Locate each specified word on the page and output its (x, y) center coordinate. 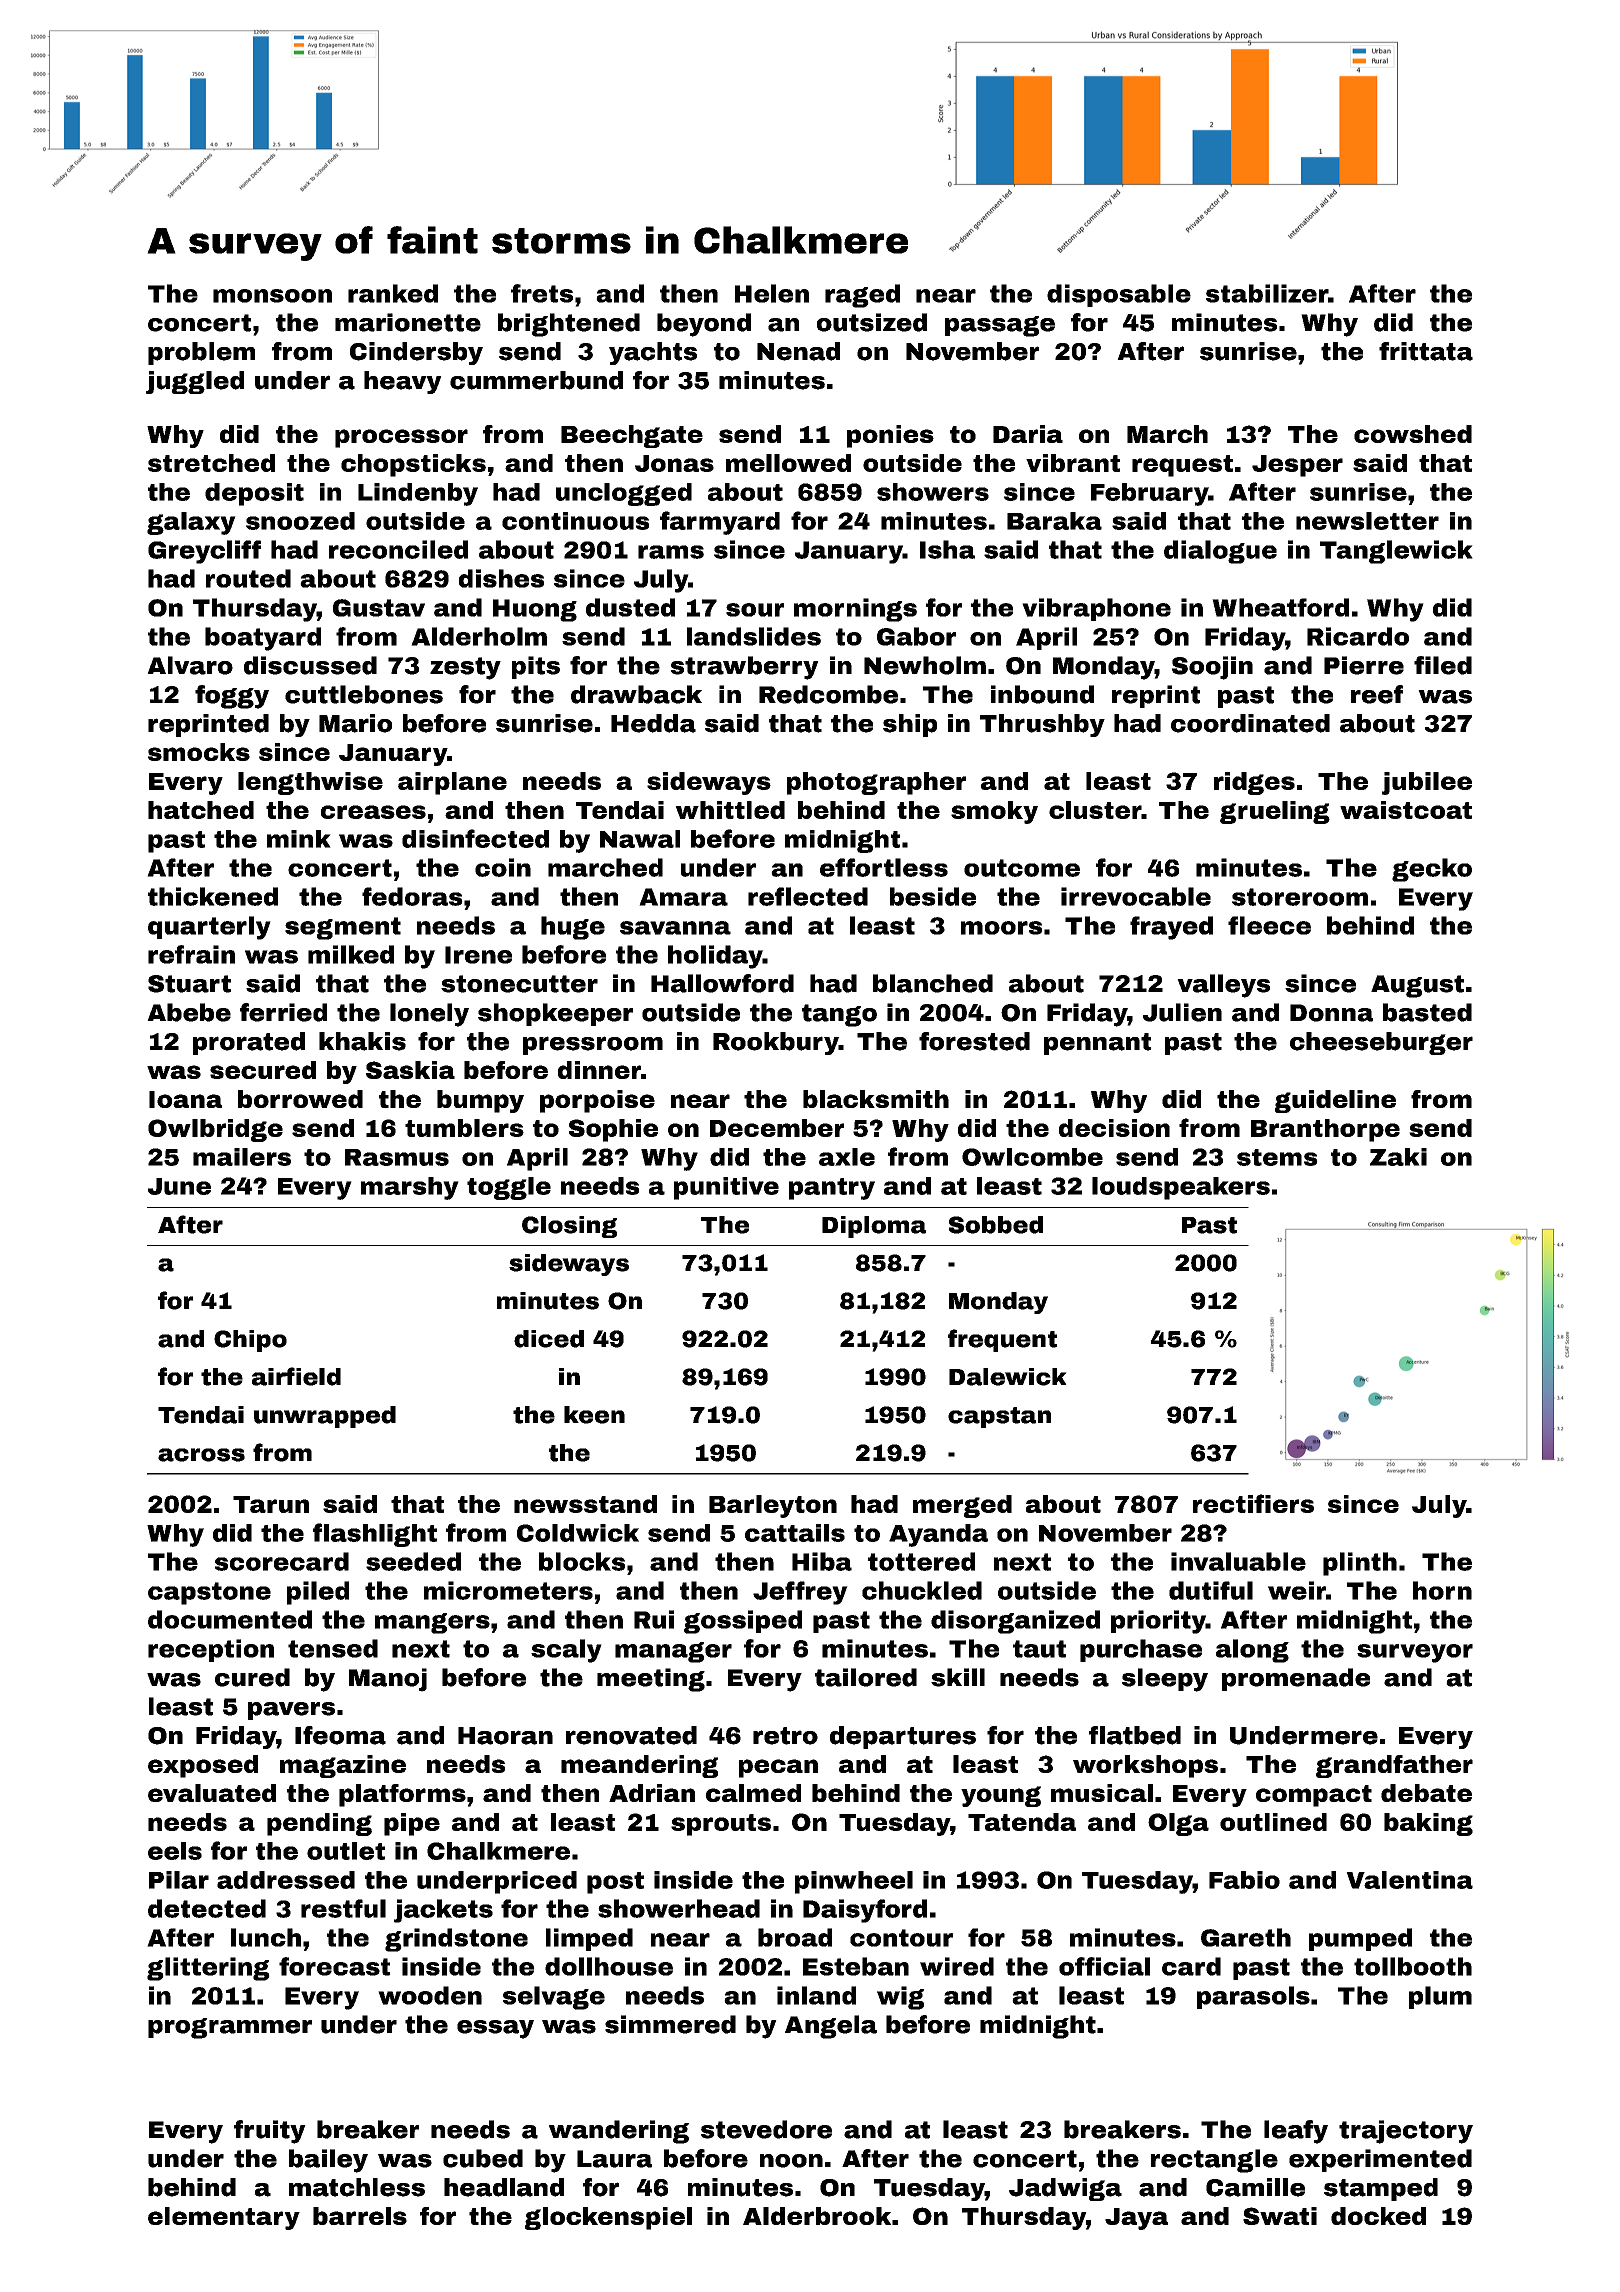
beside (933, 896)
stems (1277, 1157)
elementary (224, 2218)
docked (1378, 2216)
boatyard (263, 639)
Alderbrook (817, 2216)
